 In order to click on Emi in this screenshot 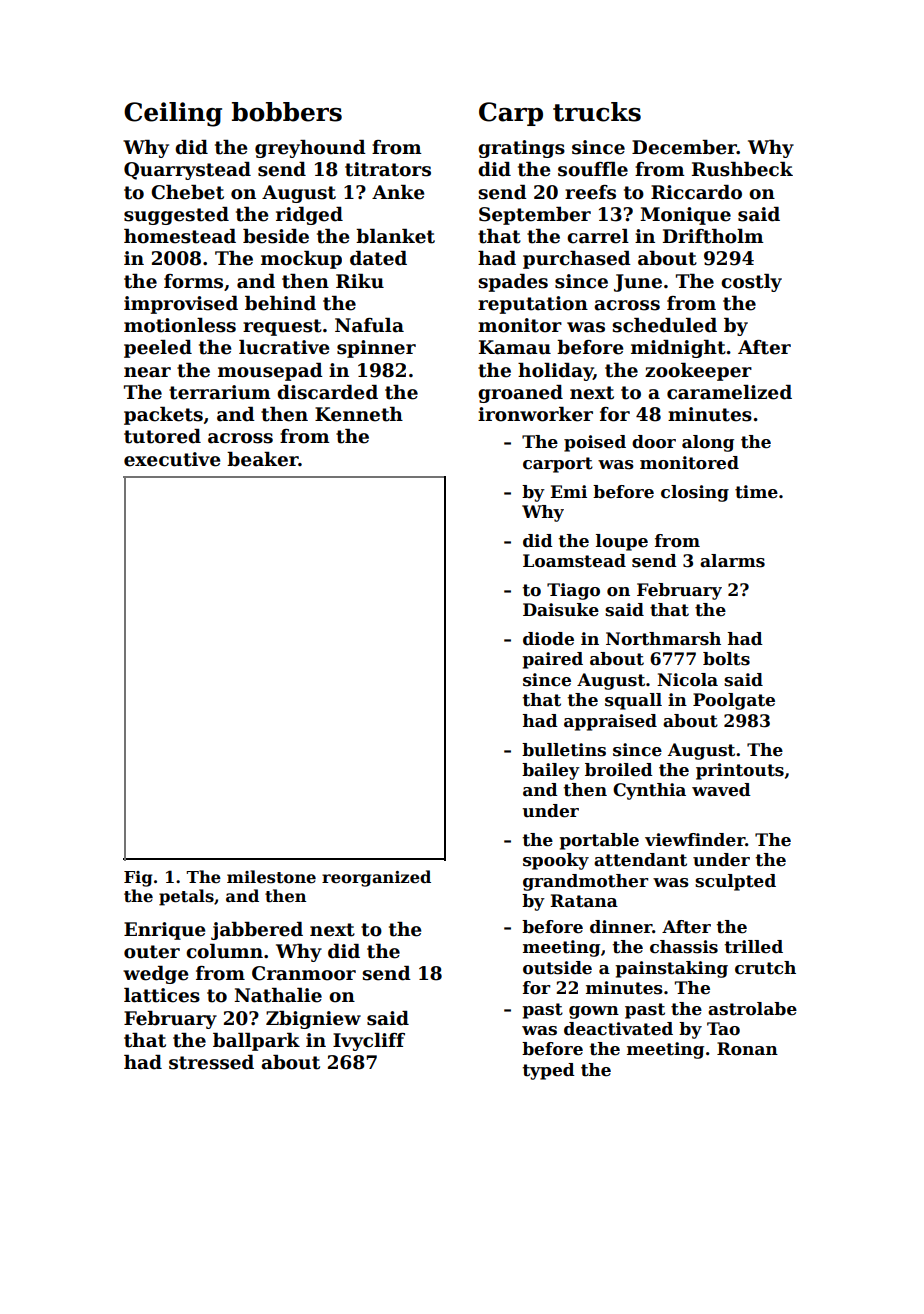, I will do `click(568, 491)`.
